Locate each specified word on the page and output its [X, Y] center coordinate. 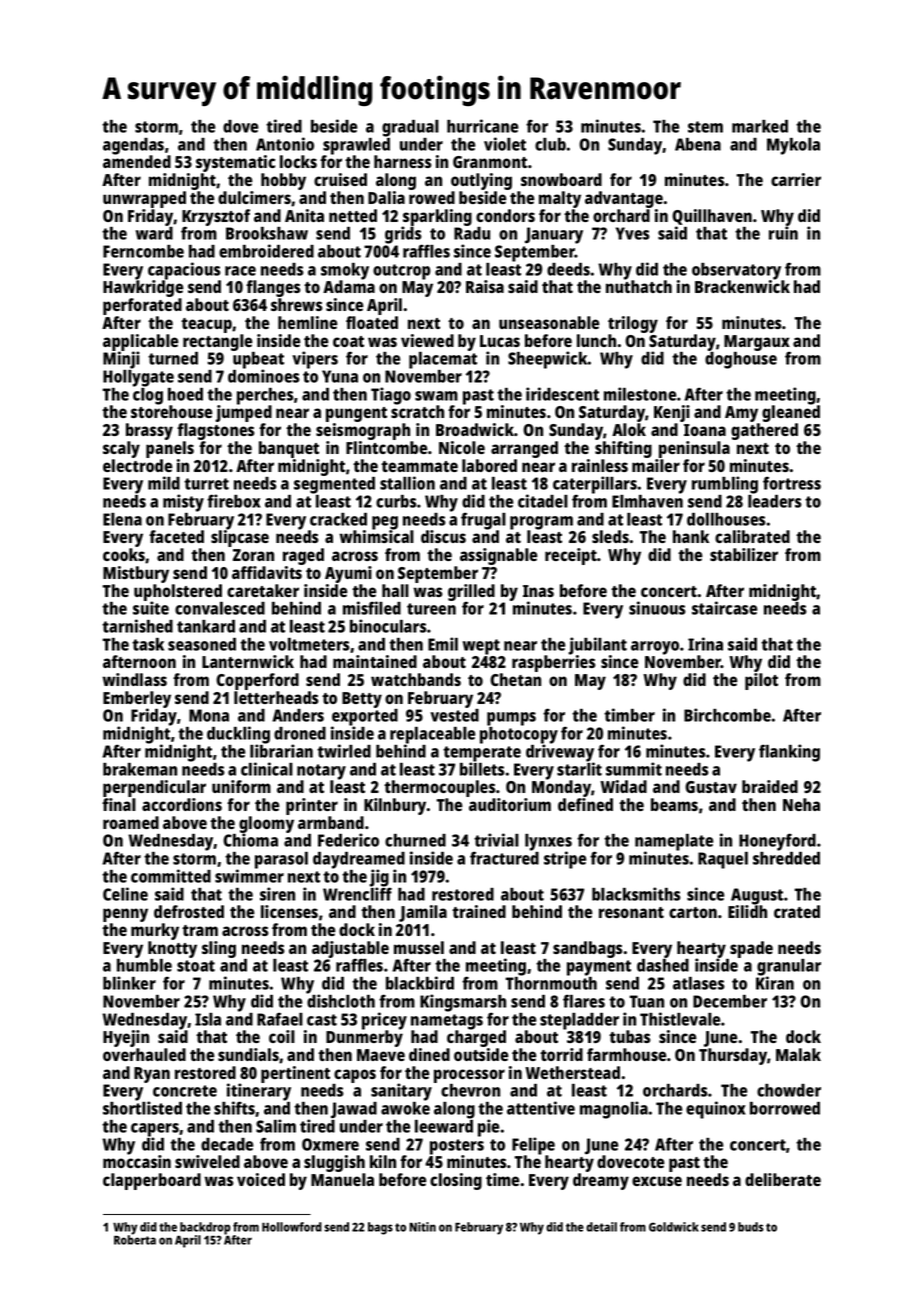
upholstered [178, 592]
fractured [504, 858]
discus [443, 536]
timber [629, 715]
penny [125, 915]
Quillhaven [712, 217]
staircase [724, 608]
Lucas [500, 341]
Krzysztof [216, 218]
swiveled [207, 1161]
